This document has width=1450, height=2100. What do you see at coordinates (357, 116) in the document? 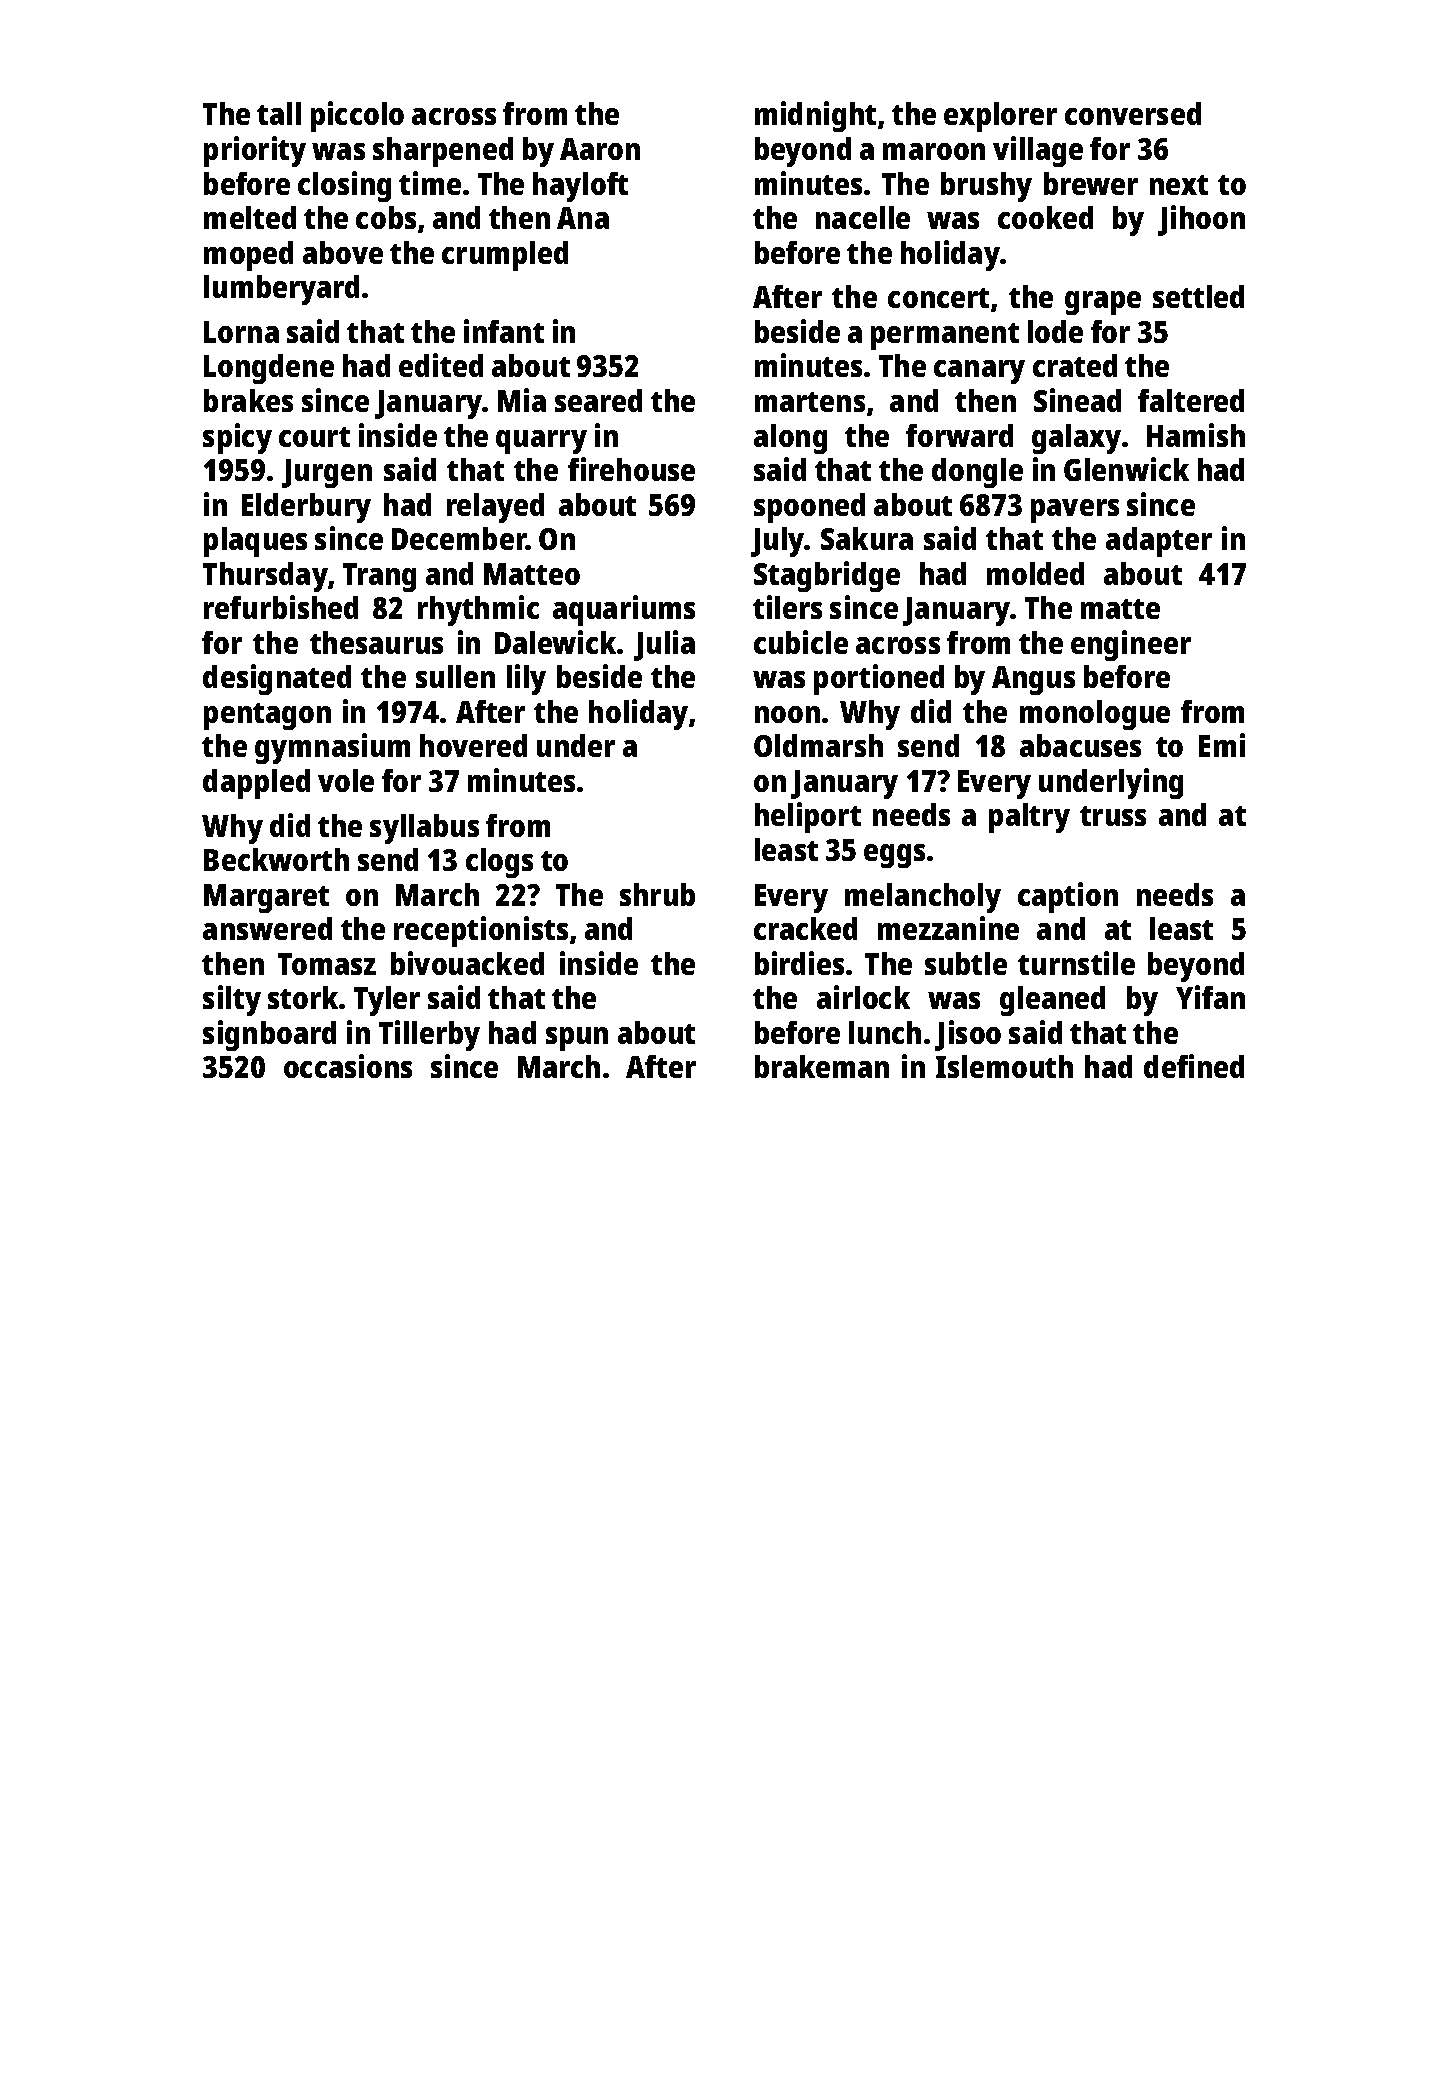
I see `piccolo` at bounding box center [357, 116].
